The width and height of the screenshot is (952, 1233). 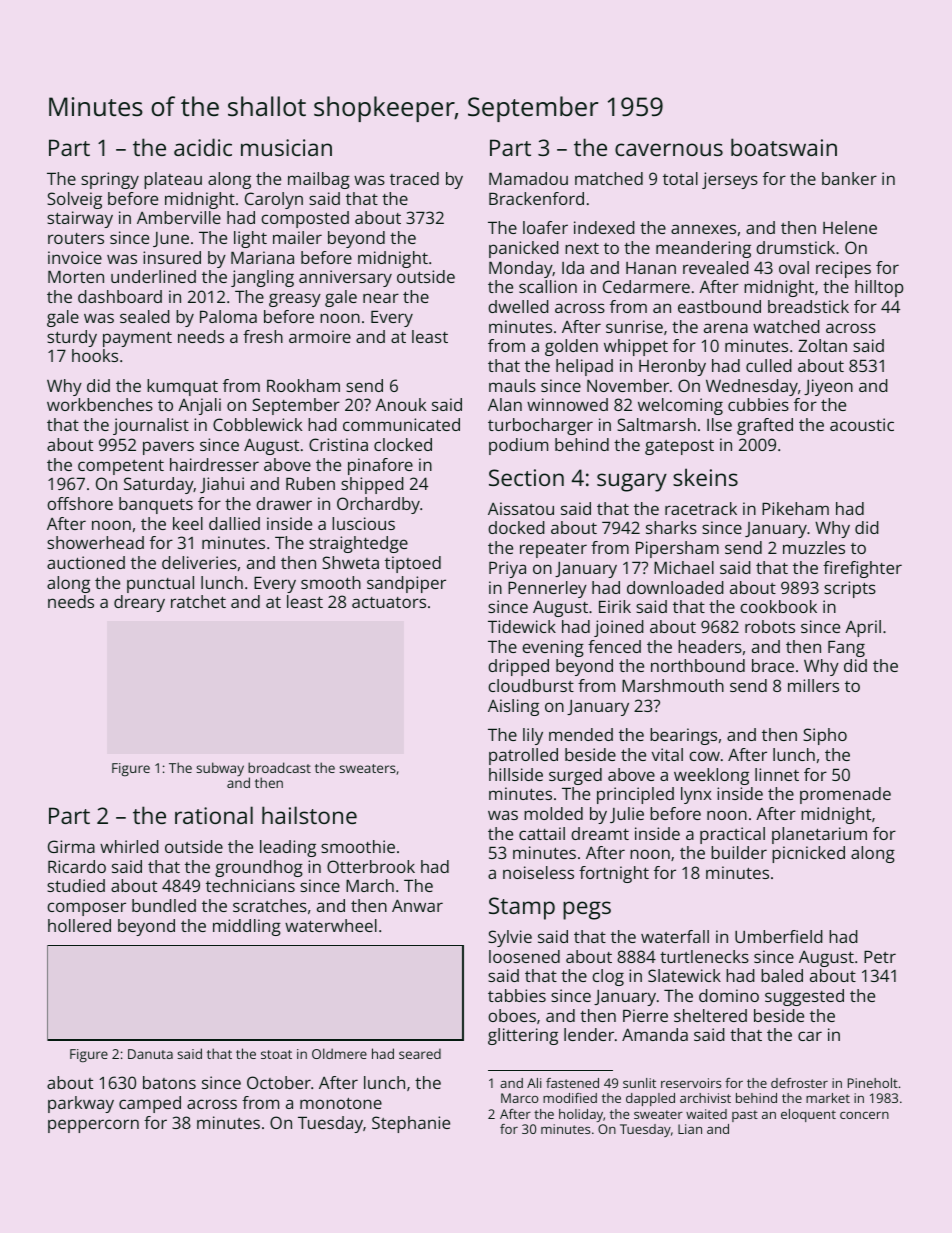 What do you see at coordinates (770, 626) in the screenshot?
I see `robots` at bounding box center [770, 626].
